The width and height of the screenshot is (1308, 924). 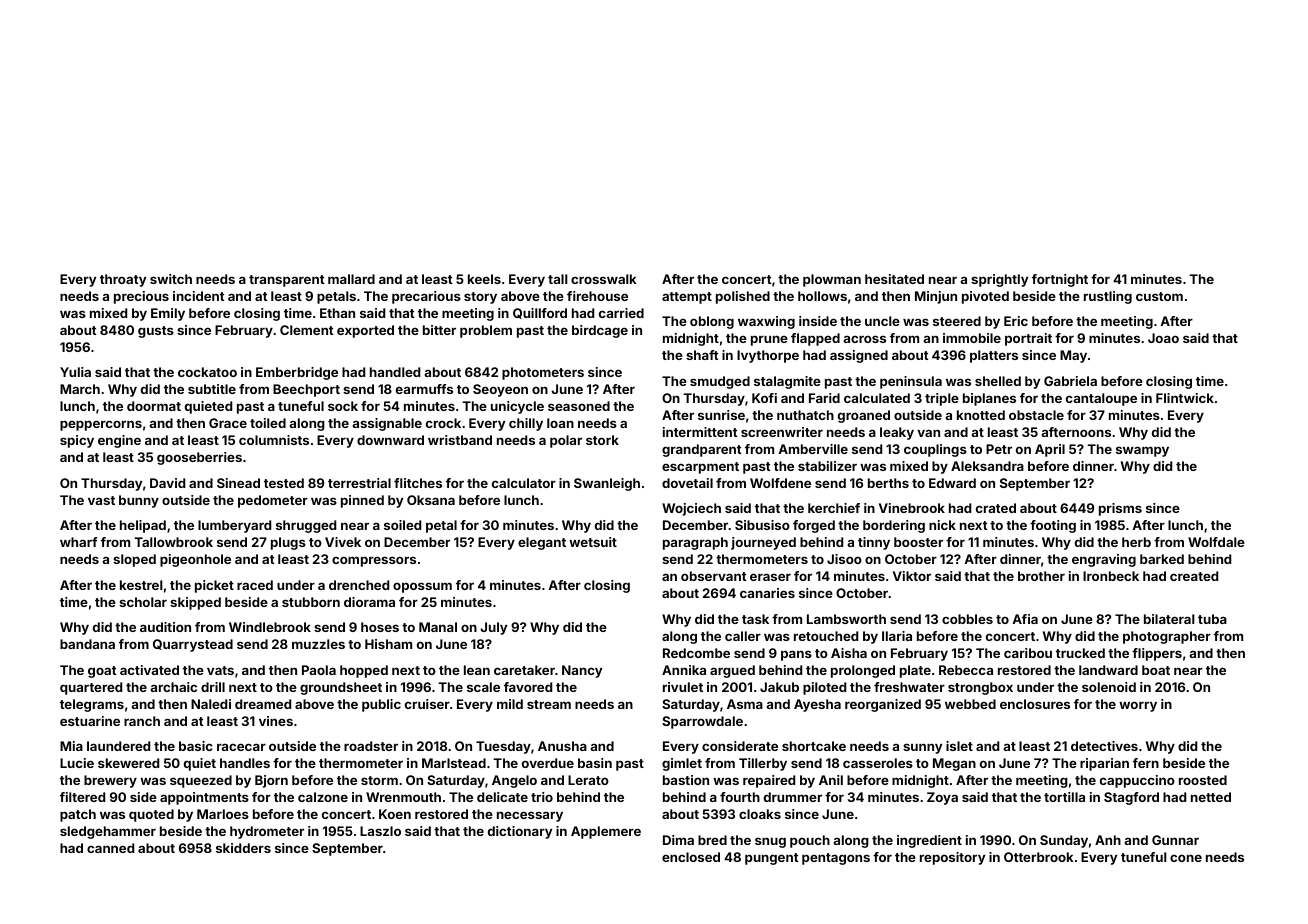 I want to click on swampy, so click(x=1142, y=451).
